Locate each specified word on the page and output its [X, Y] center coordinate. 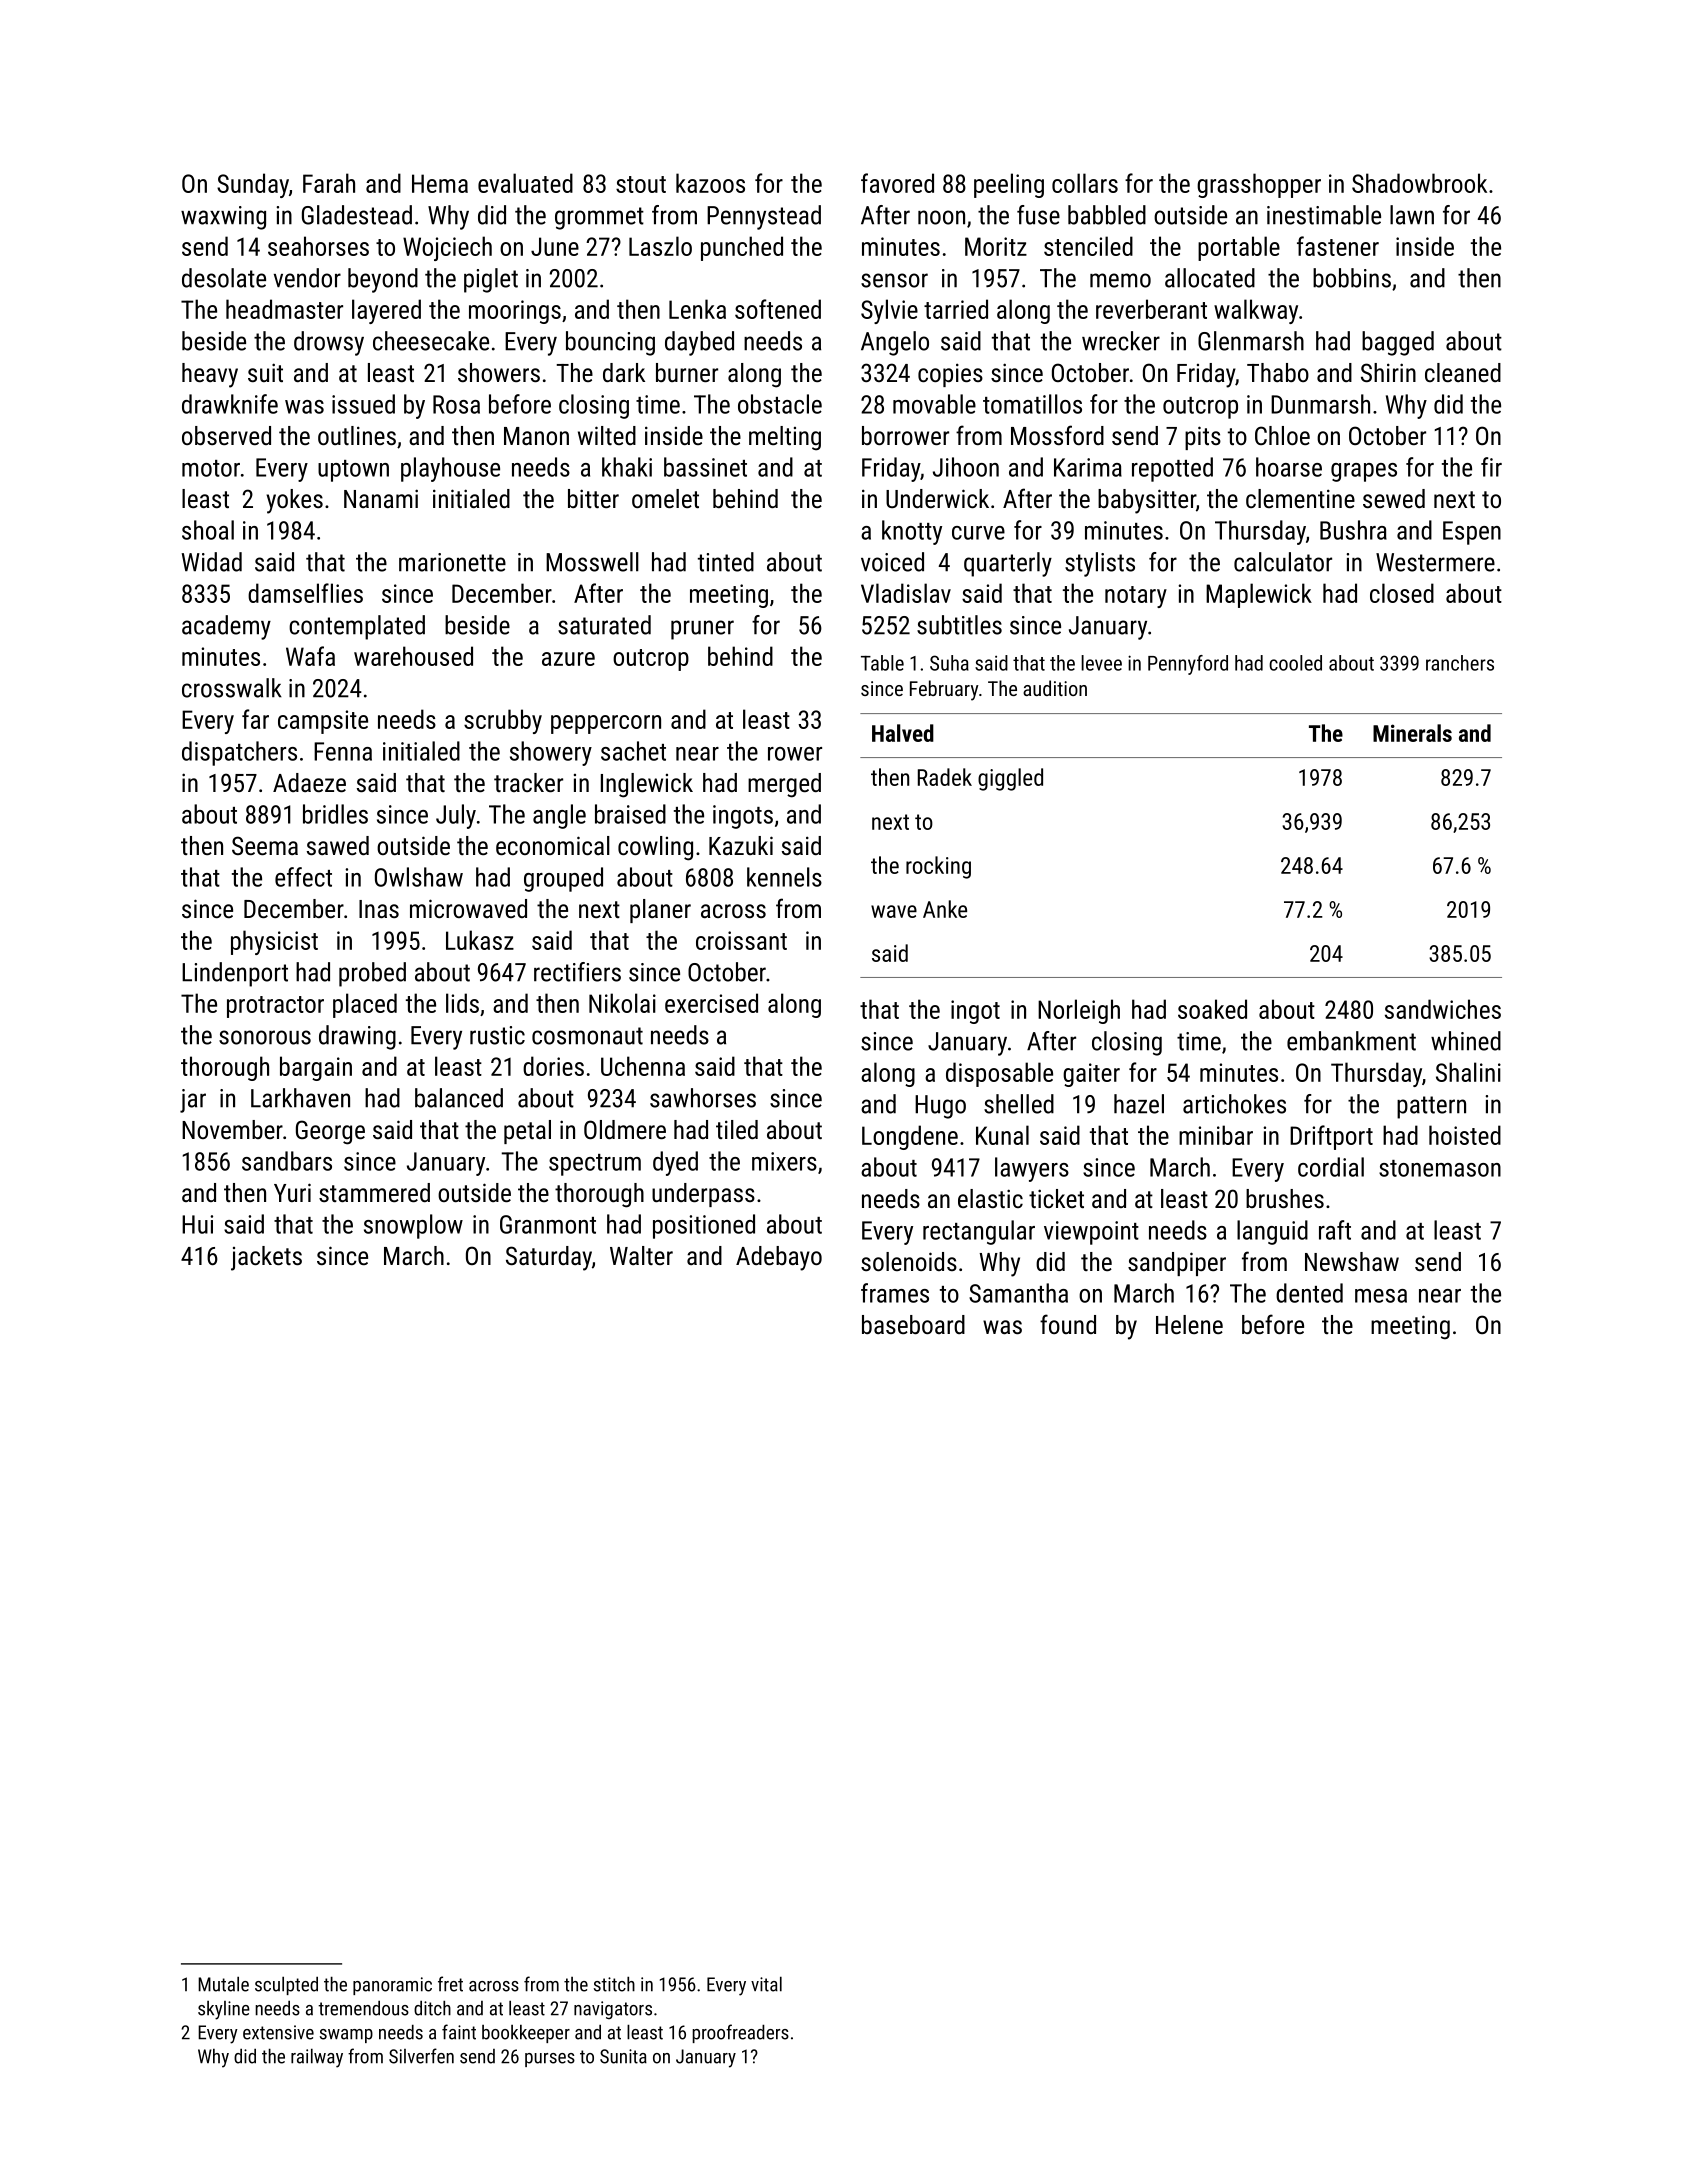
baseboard [913, 1324]
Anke [945, 909]
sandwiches [1443, 1009]
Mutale [223, 1984]
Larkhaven [300, 1098]
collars [1085, 183]
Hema [440, 183]
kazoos [710, 183]
